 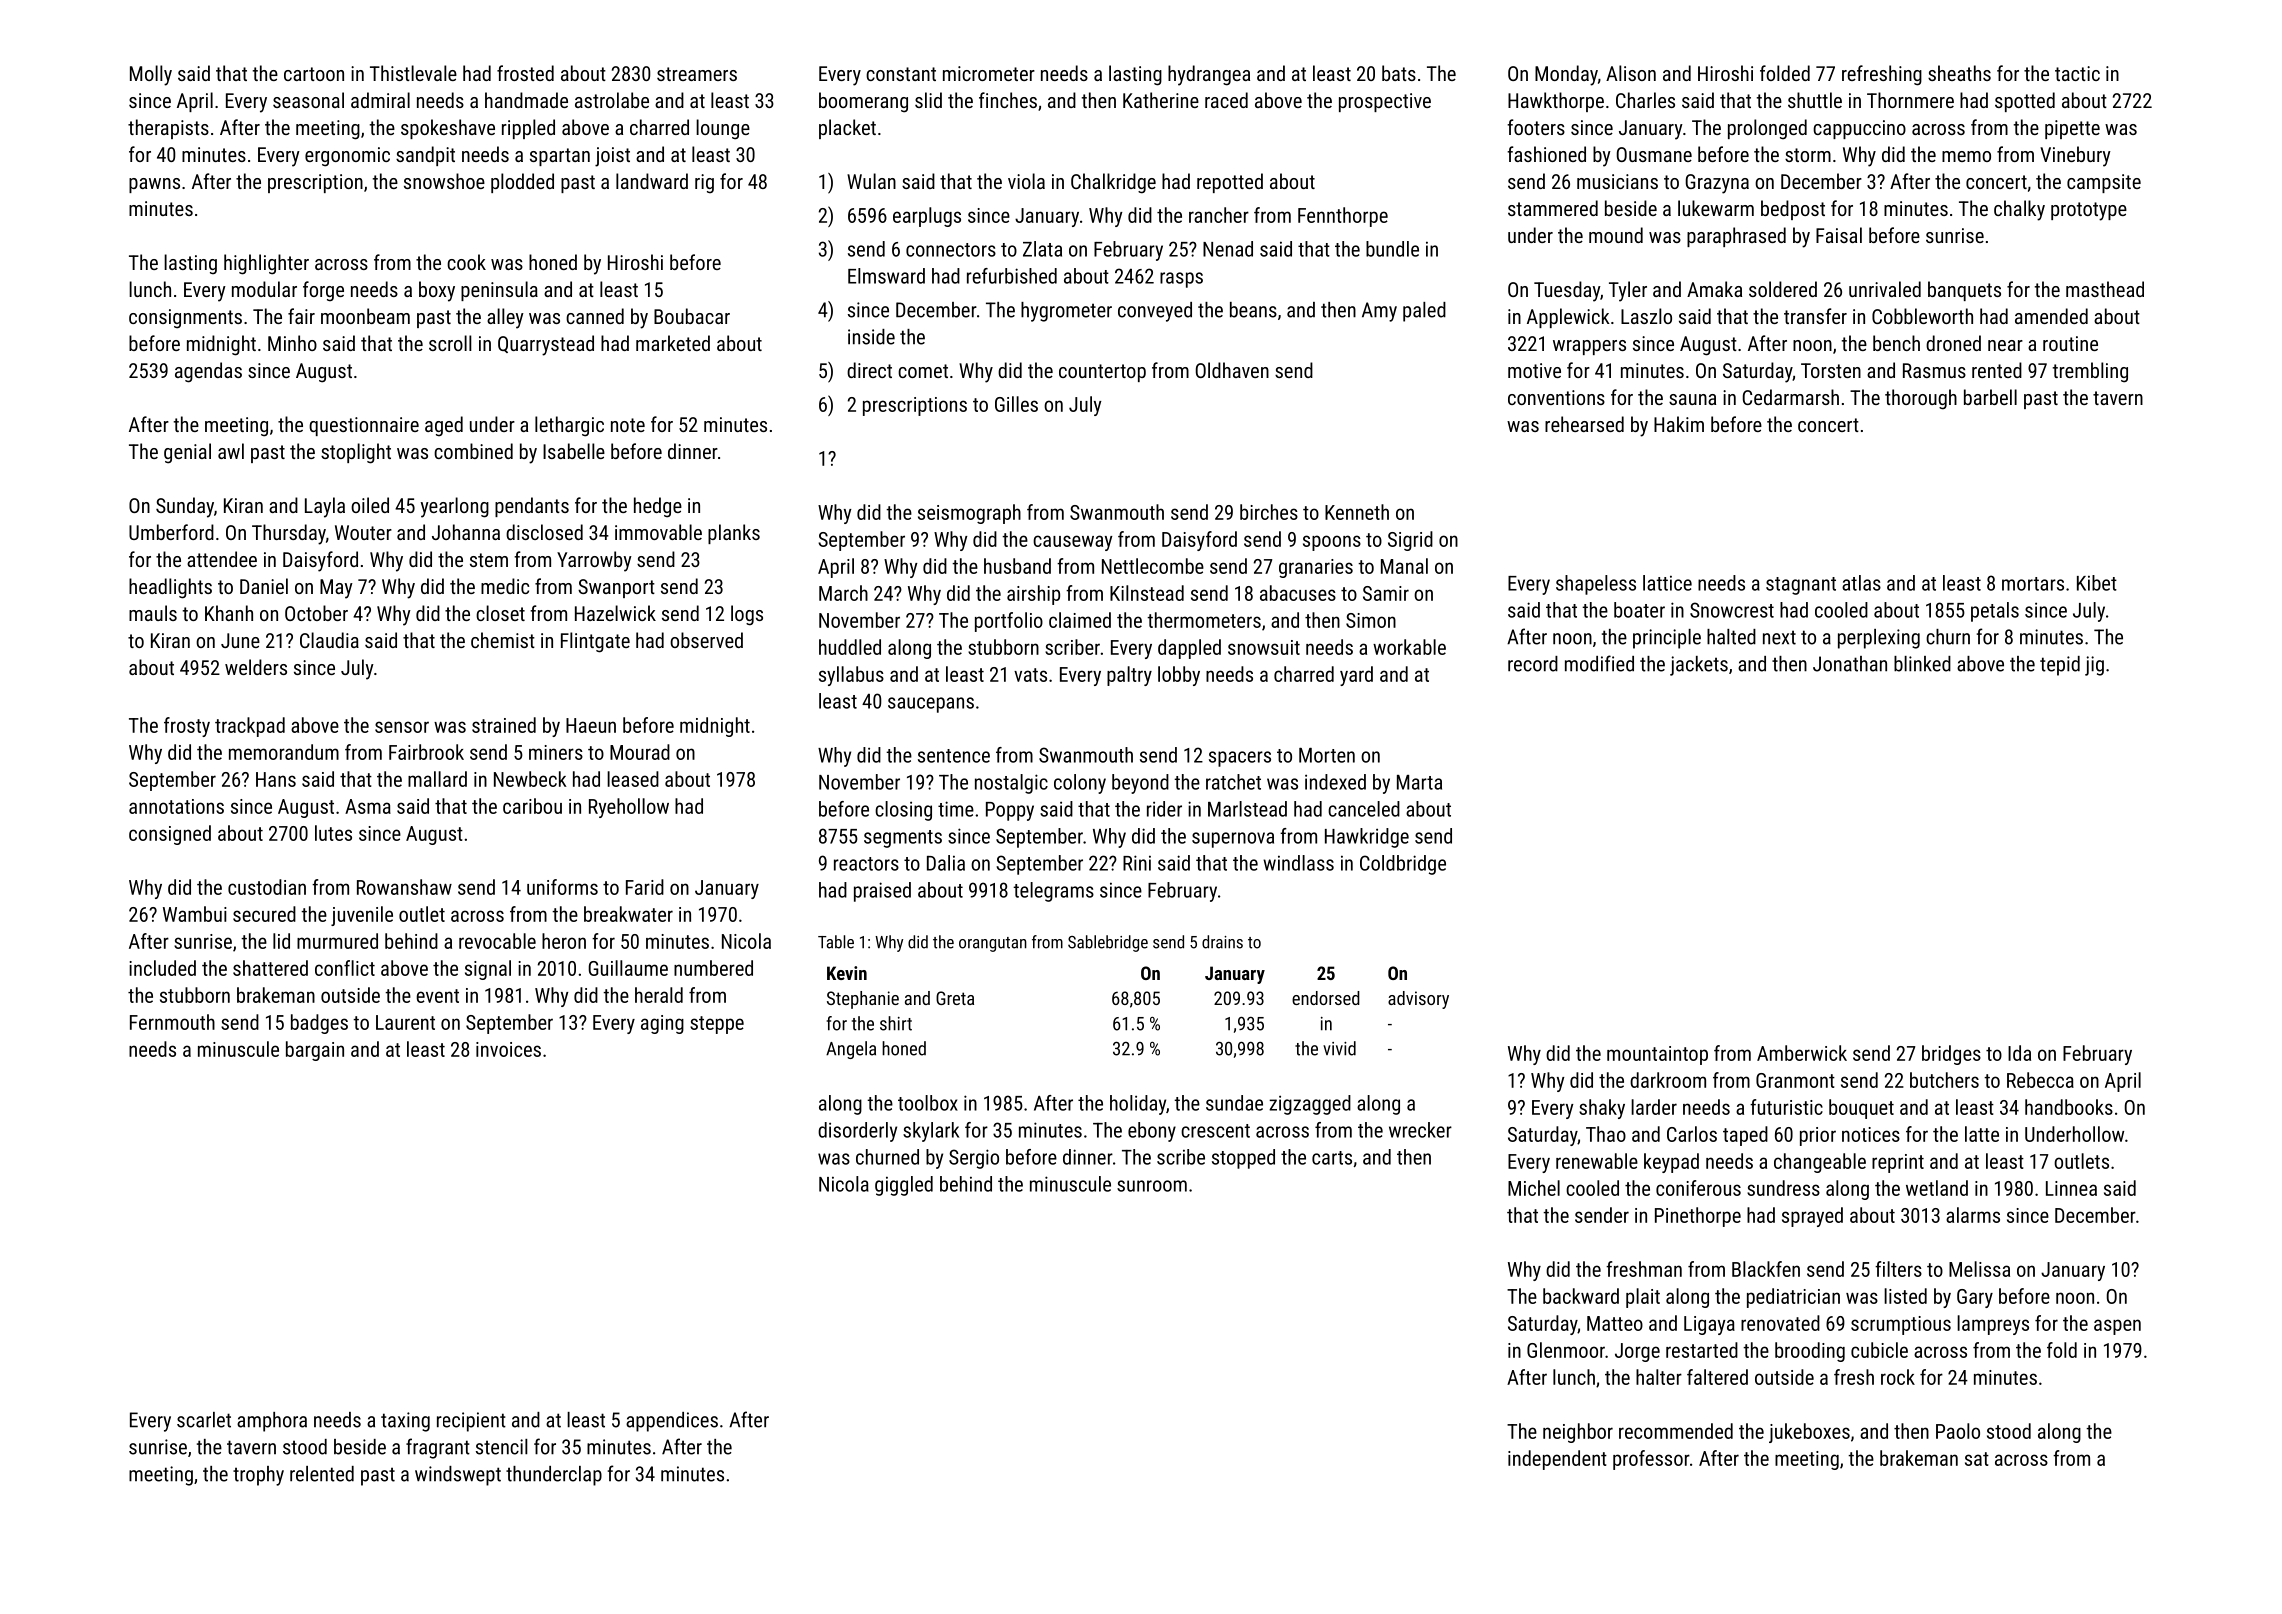 I want to click on airship, so click(x=1033, y=595).
